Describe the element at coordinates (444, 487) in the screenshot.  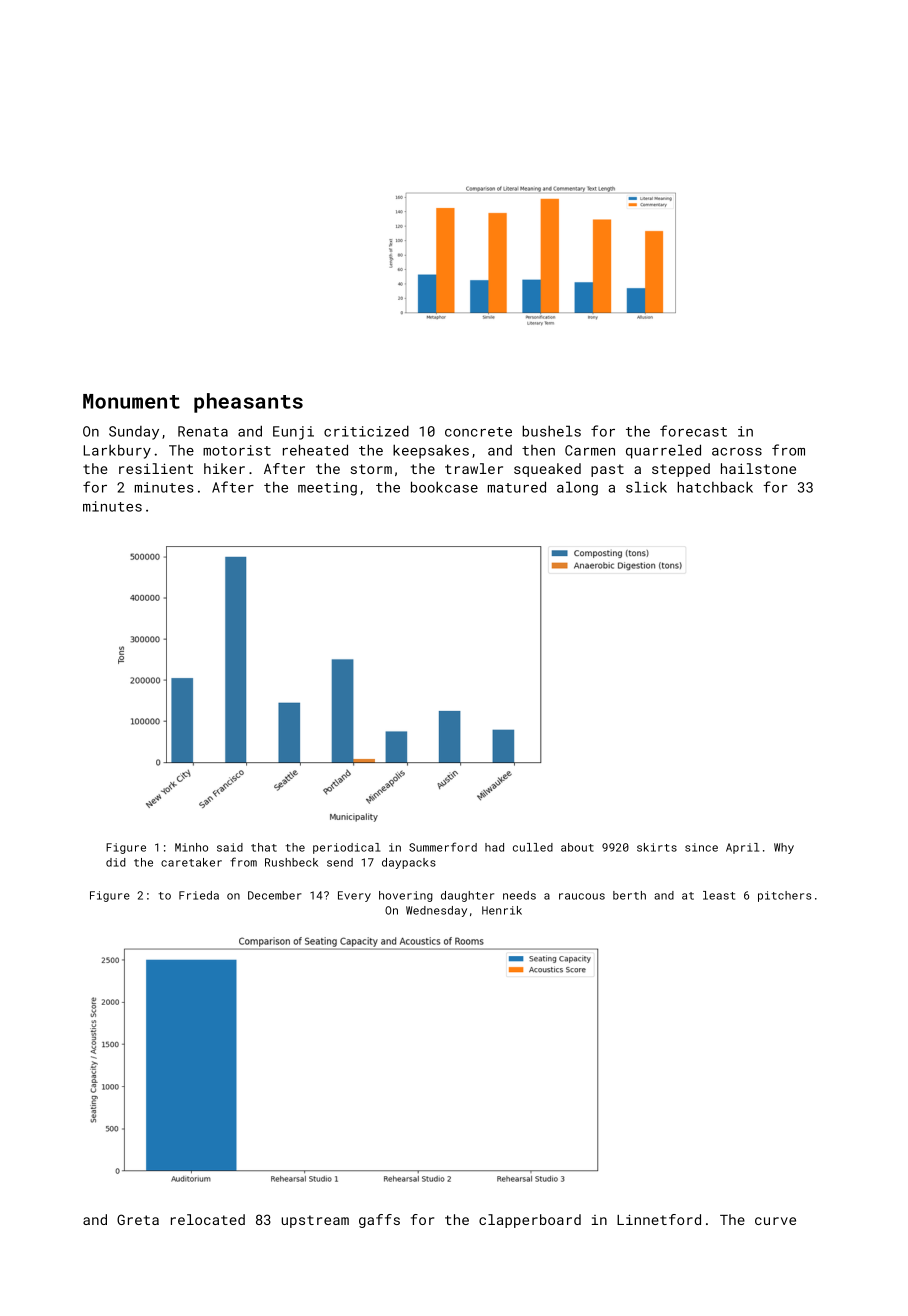
I see `bookcase` at that location.
